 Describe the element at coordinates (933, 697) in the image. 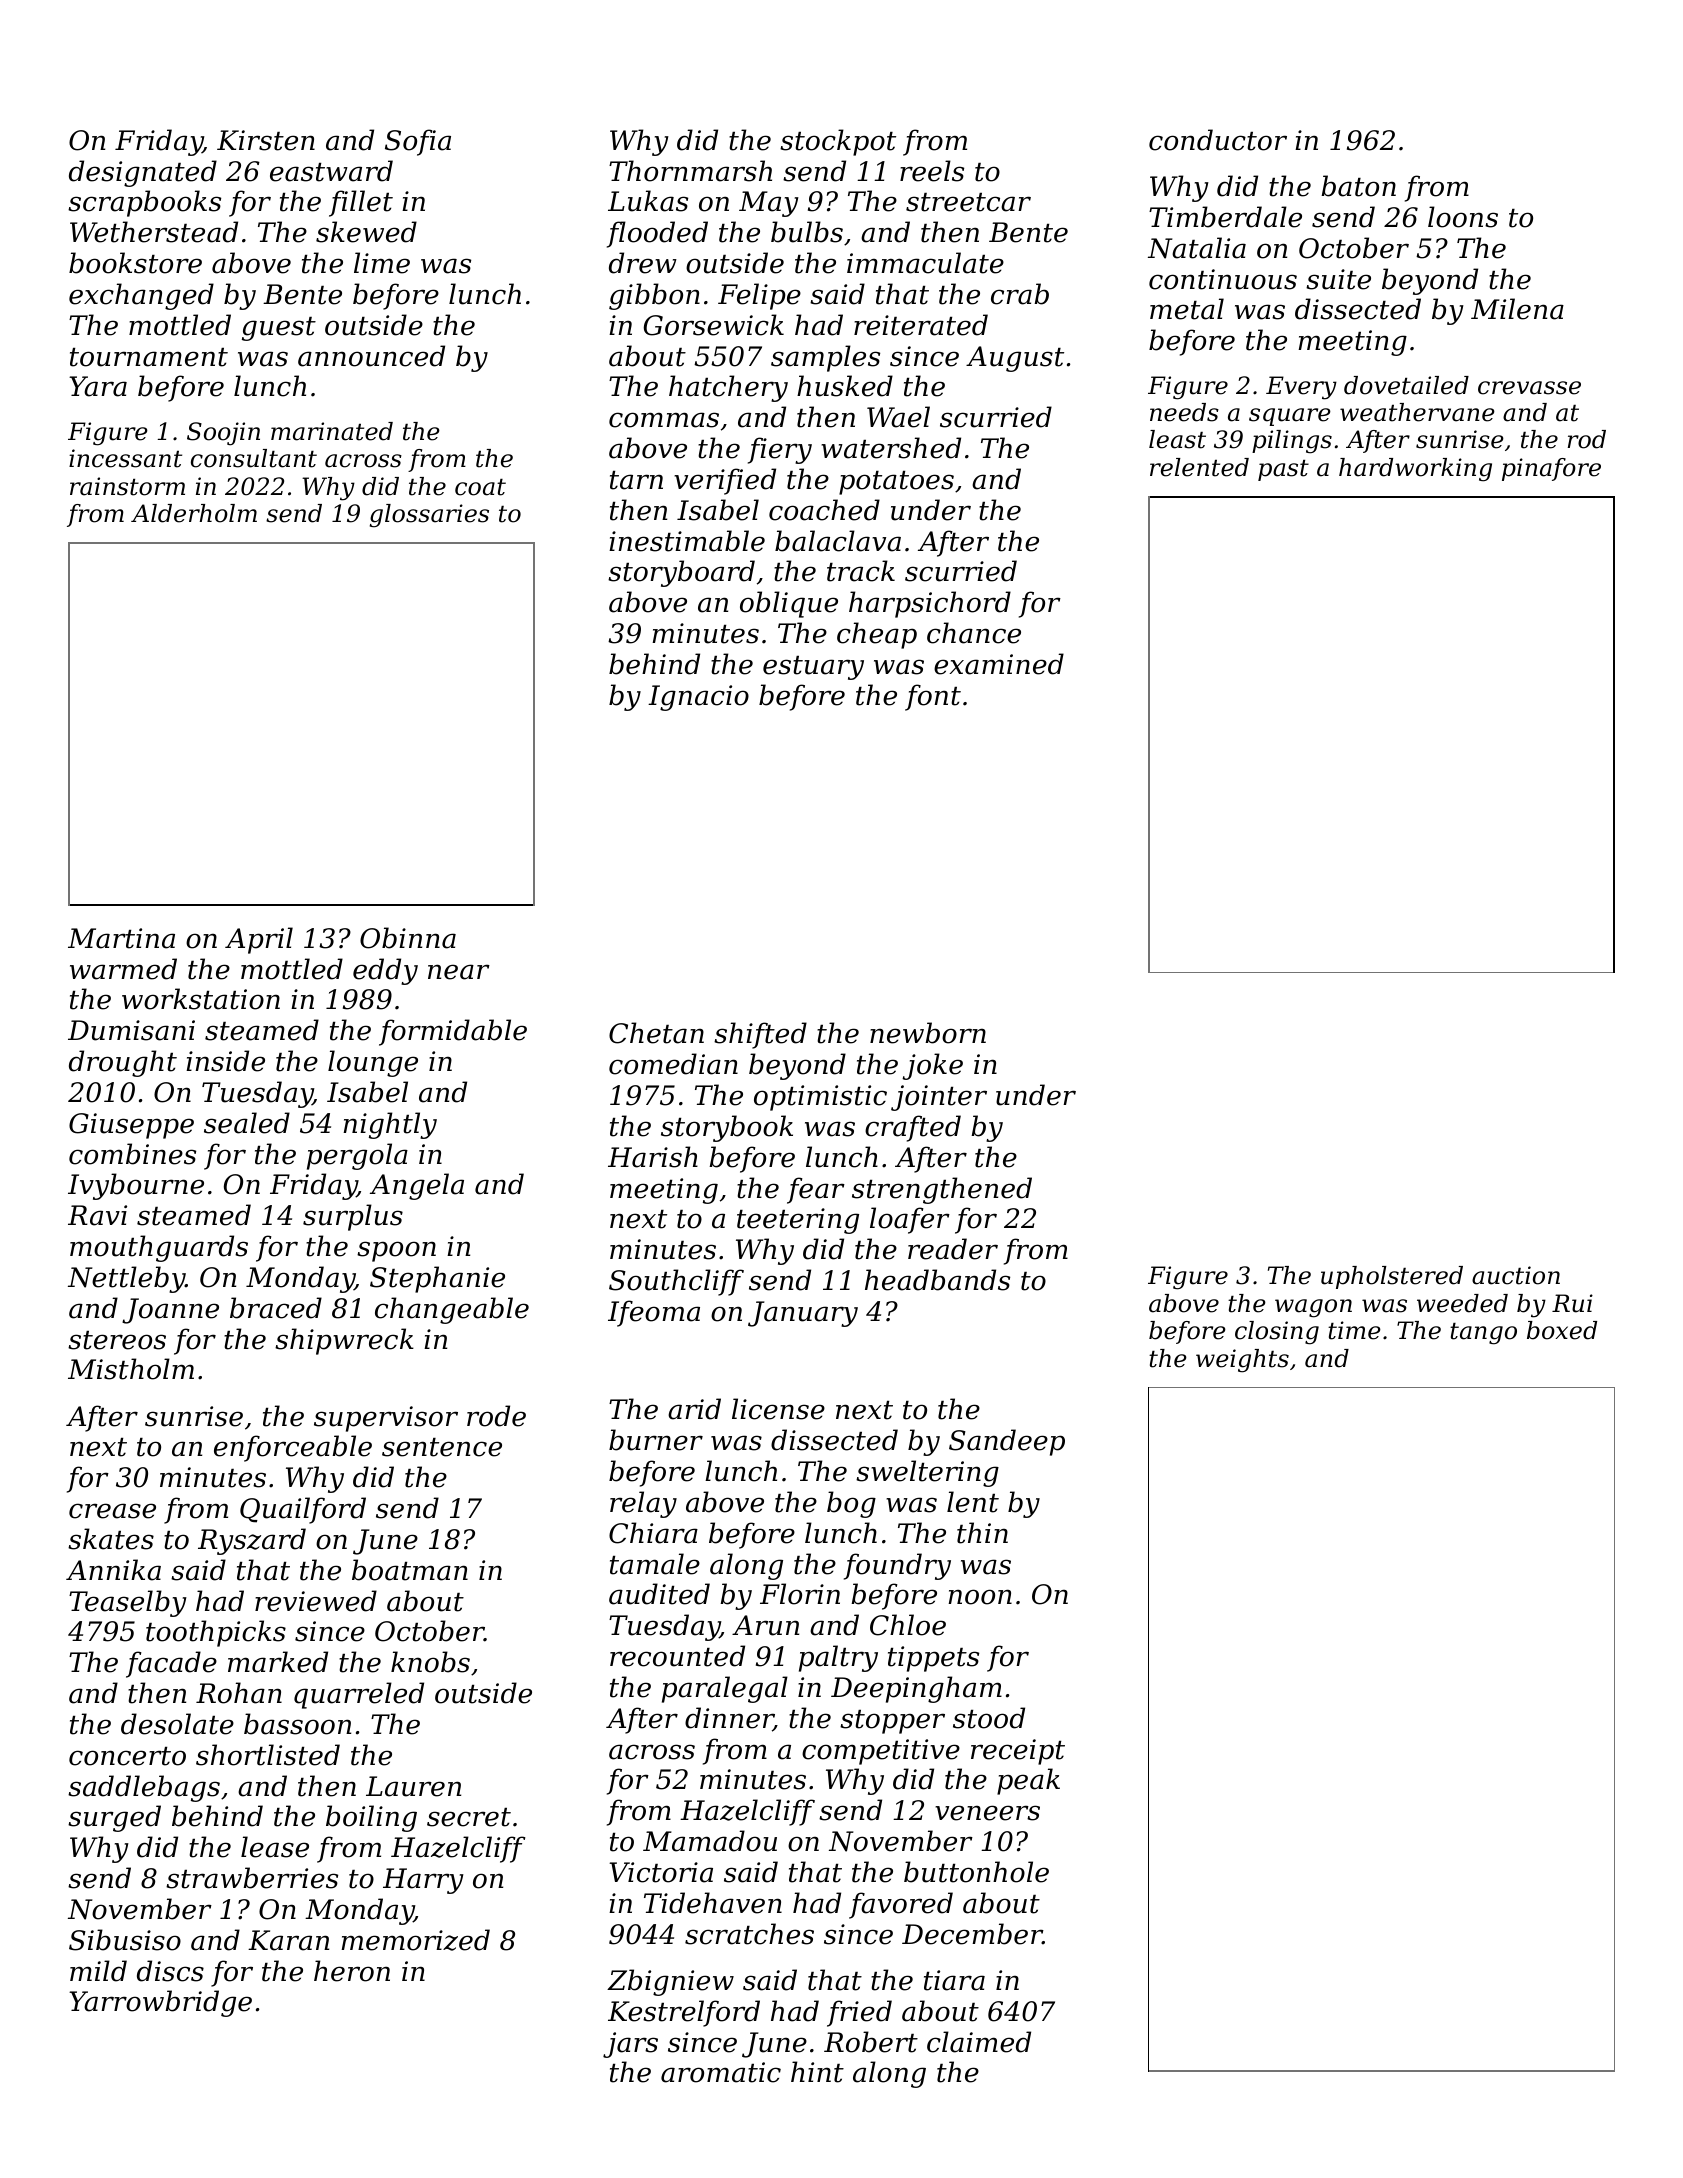

I see `font` at that location.
